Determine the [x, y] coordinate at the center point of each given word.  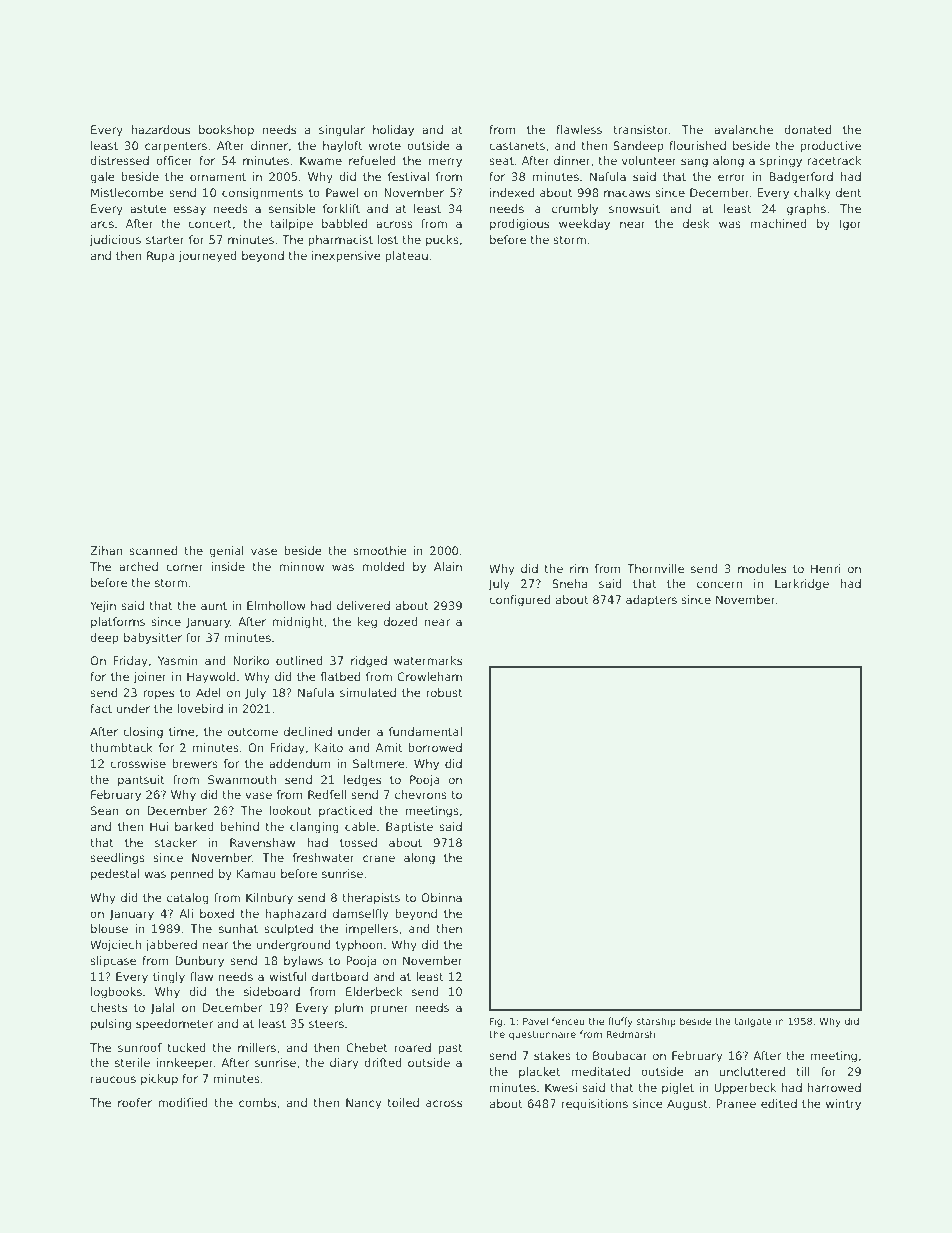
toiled [403, 1102]
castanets [517, 146]
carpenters [176, 147]
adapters [651, 601]
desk [696, 223]
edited [779, 1103]
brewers [195, 763]
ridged [369, 662]
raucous [113, 1079]
